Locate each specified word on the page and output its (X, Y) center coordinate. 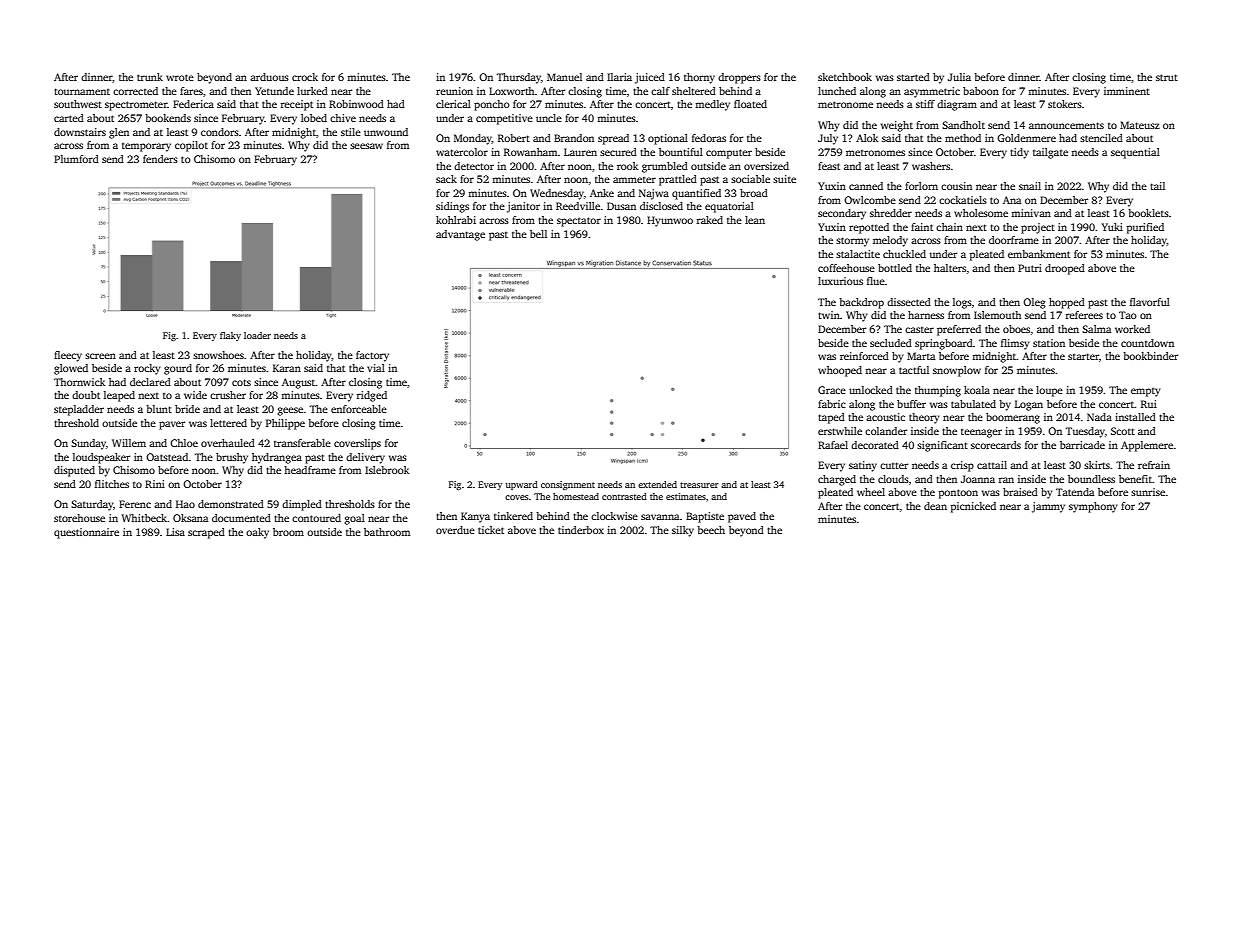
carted (69, 118)
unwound (386, 132)
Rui (1149, 404)
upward (522, 485)
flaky (230, 336)
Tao (1128, 315)
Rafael (833, 445)
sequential (1135, 153)
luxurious (840, 281)
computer (729, 154)
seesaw (366, 146)
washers (931, 166)
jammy (1048, 507)
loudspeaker (101, 458)
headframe (310, 470)
